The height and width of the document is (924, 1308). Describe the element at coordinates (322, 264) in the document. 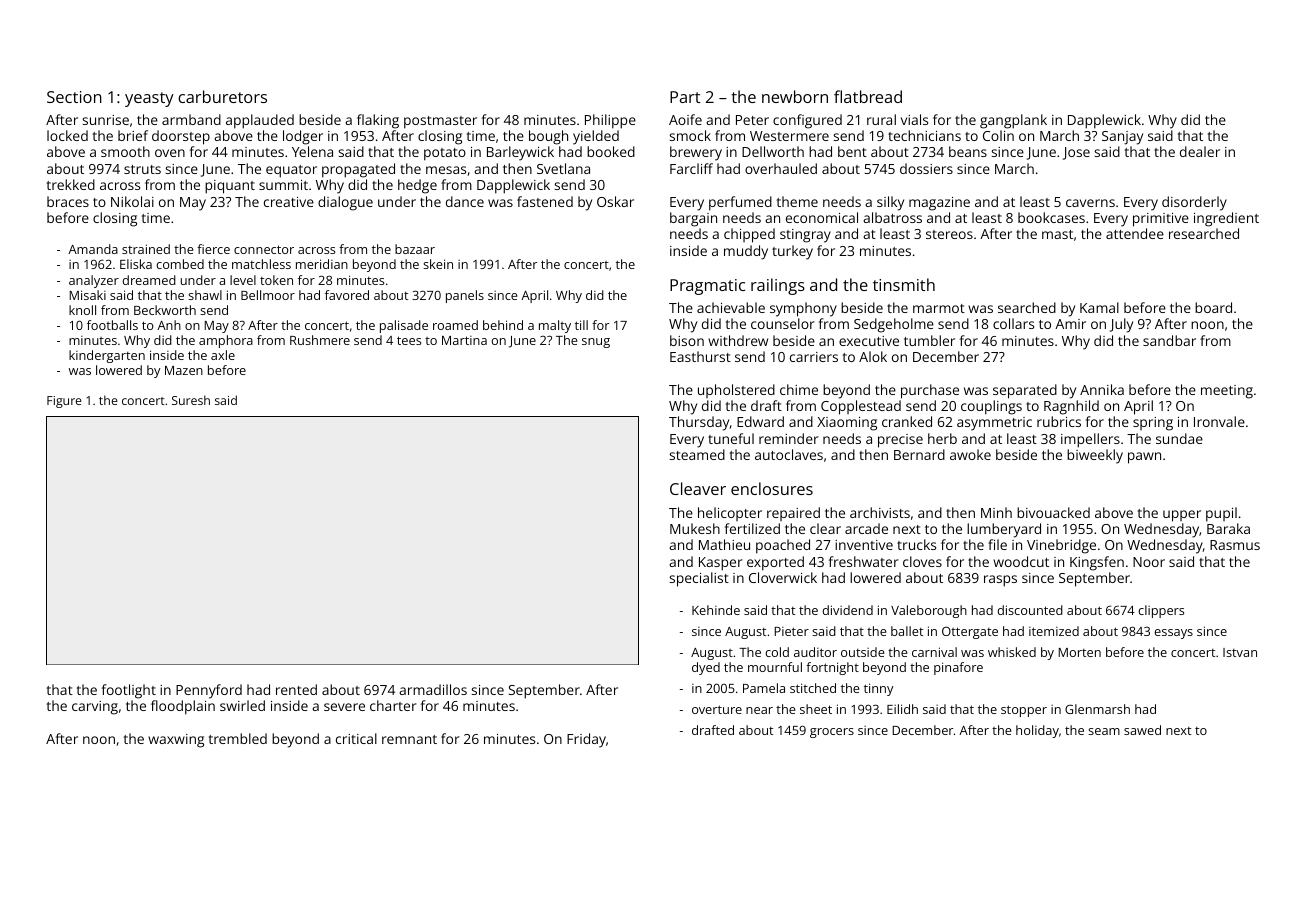

I see `meridian` at that location.
